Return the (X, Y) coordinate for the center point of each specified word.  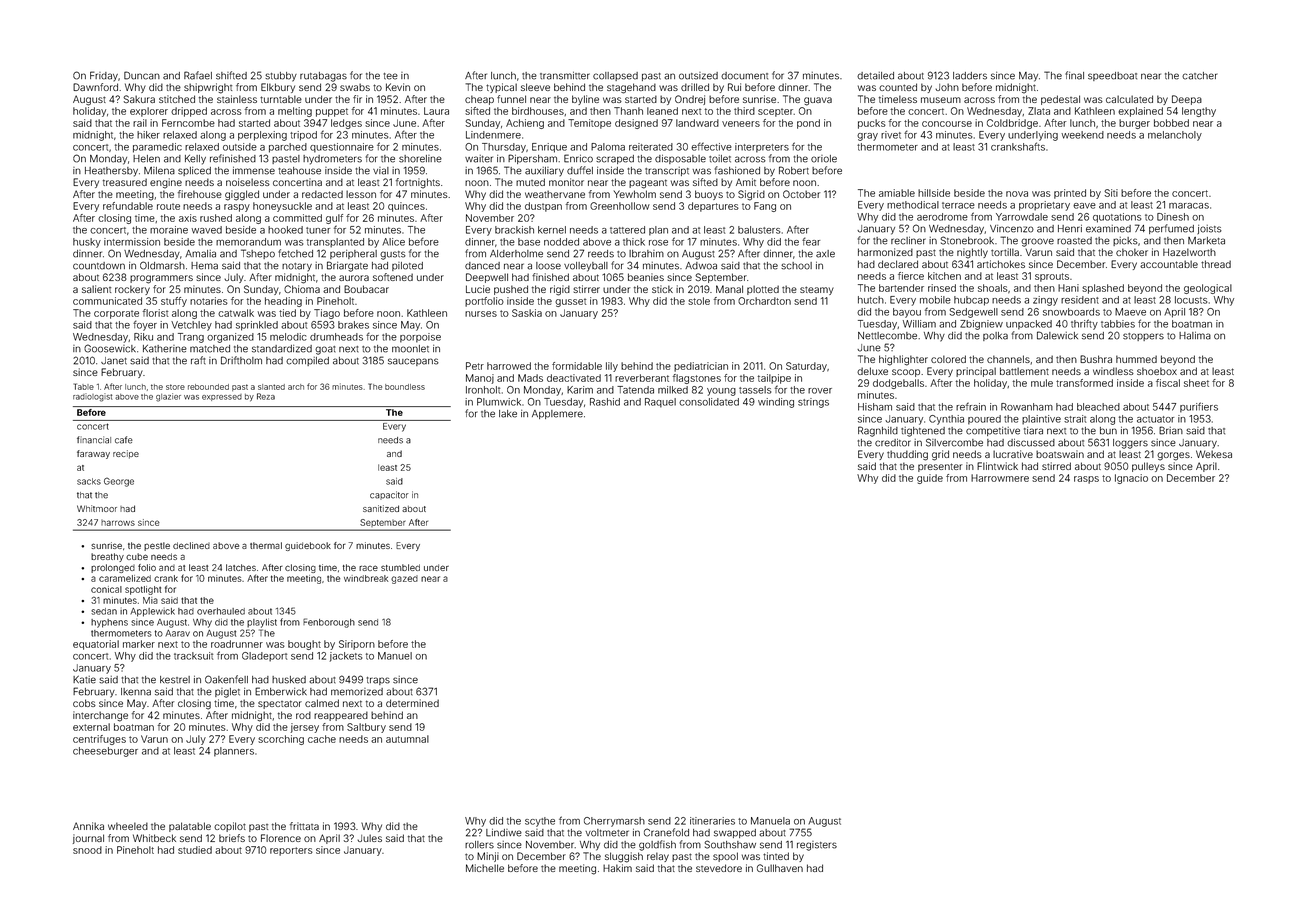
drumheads (336, 337)
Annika (88, 826)
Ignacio (1131, 479)
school (796, 266)
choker (1132, 252)
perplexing (262, 136)
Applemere (557, 414)
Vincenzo (1012, 229)
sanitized (381, 508)
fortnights (418, 183)
